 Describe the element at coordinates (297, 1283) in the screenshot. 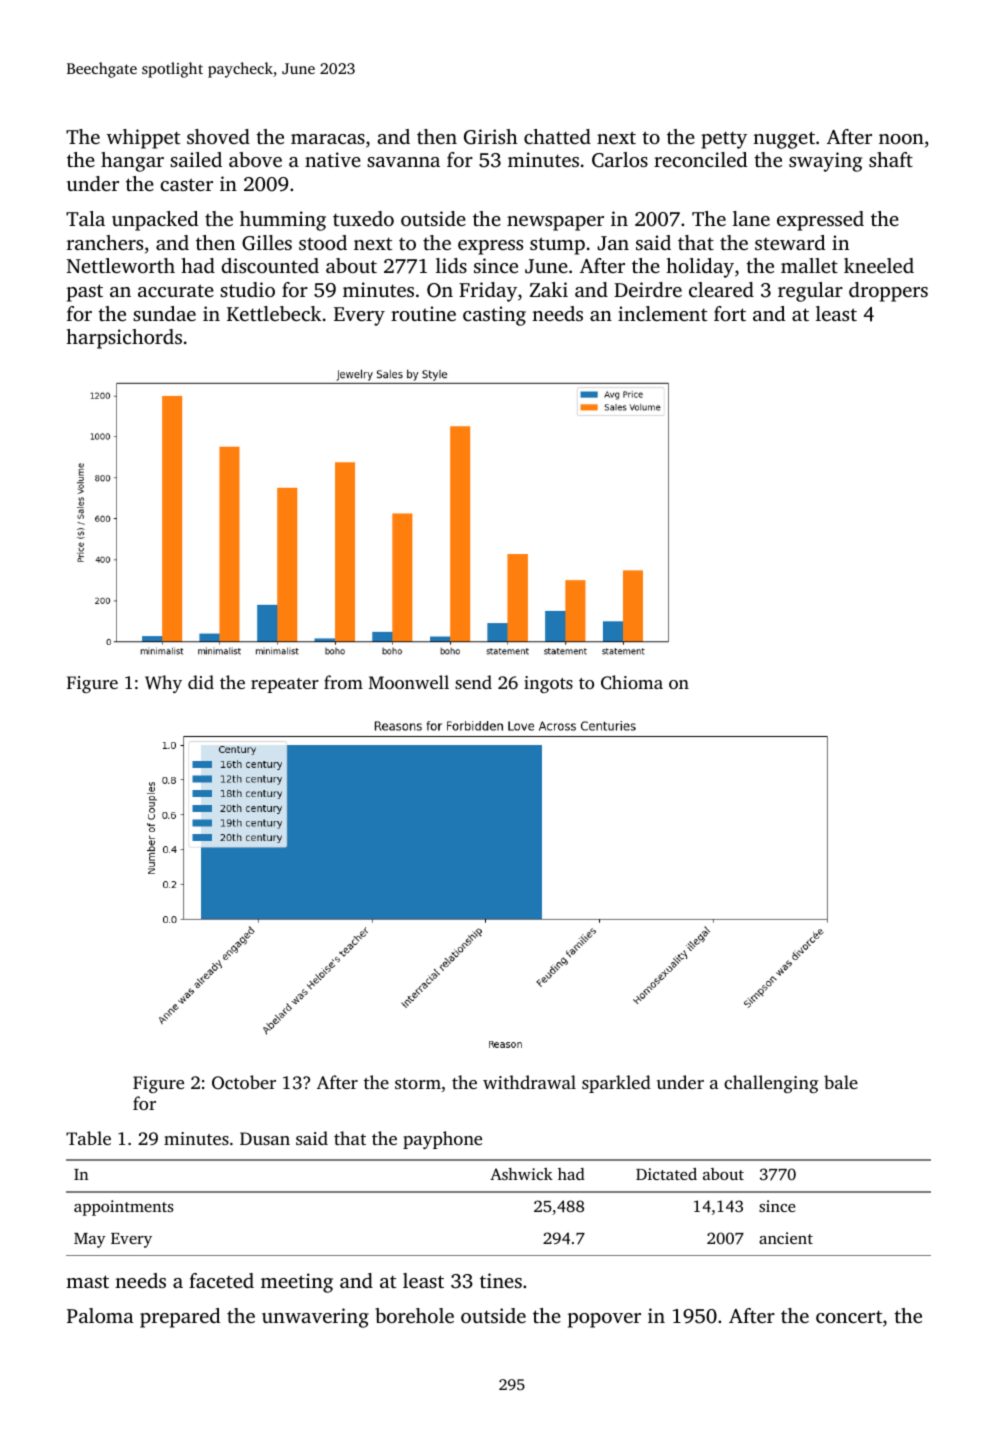

I see `meeting` at that location.
